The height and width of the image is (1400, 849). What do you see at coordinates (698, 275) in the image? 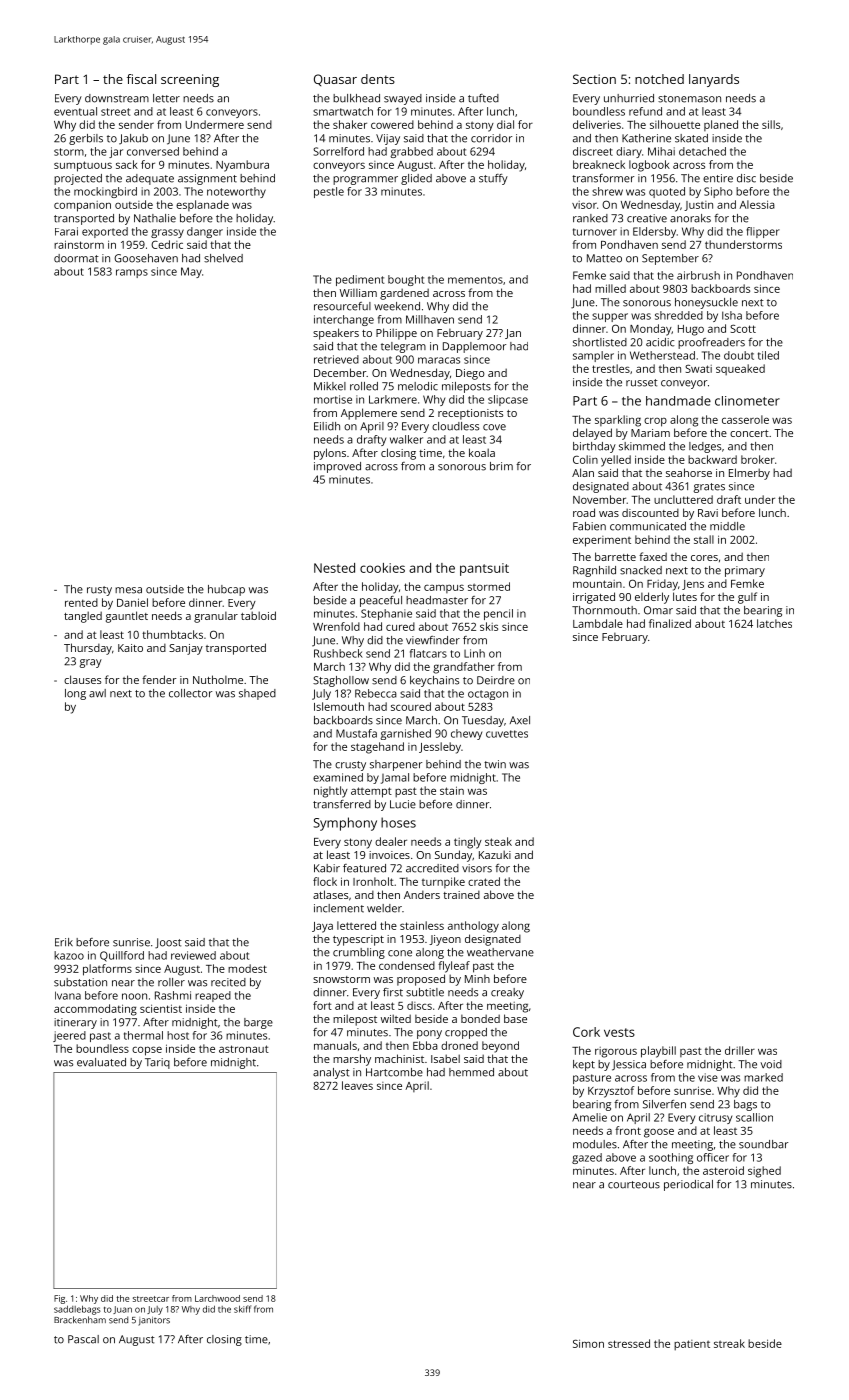
I see `airbrush` at bounding box center [698, 275].
